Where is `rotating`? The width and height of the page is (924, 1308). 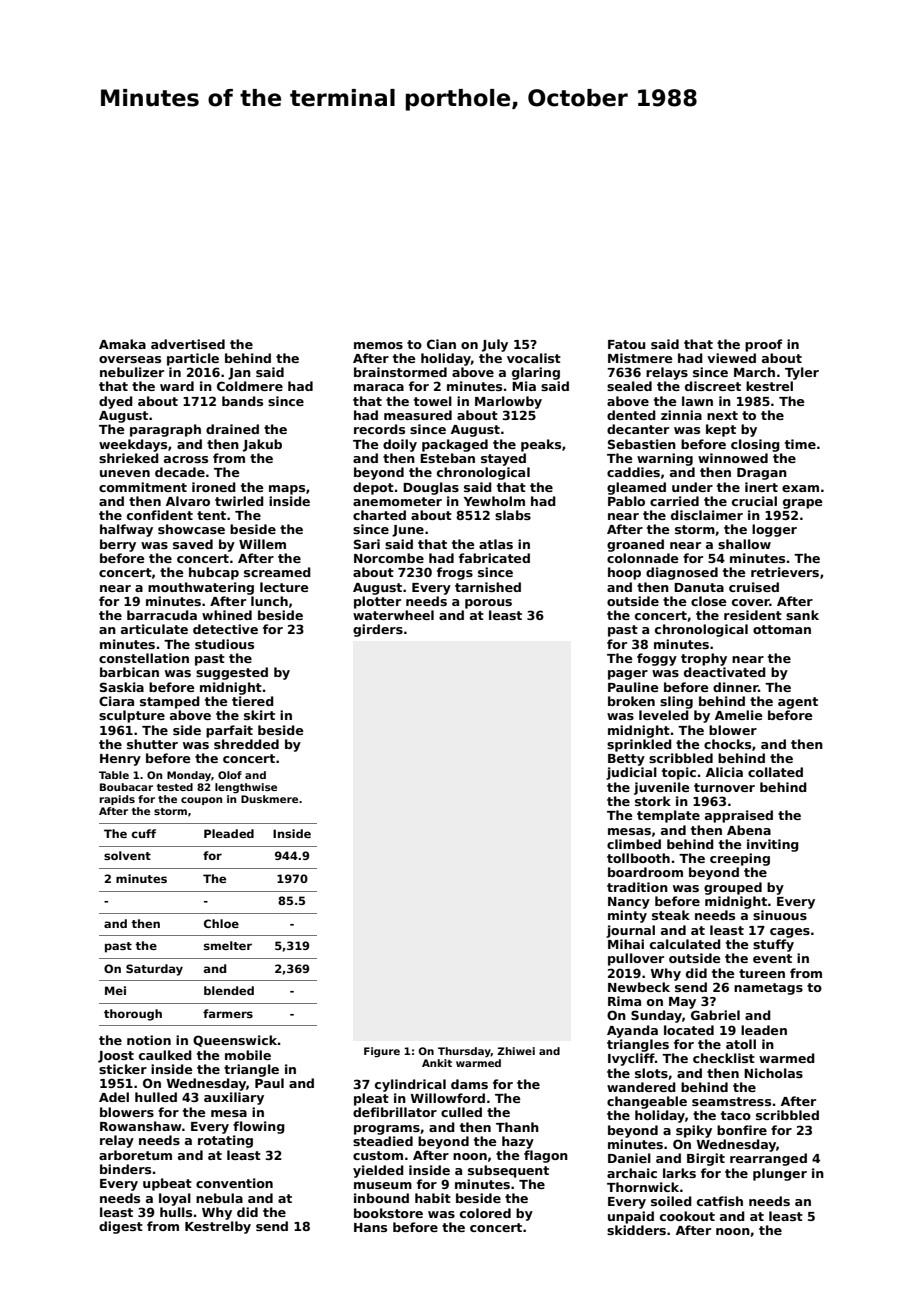 rotating is located at coordinates (225, 1141).
